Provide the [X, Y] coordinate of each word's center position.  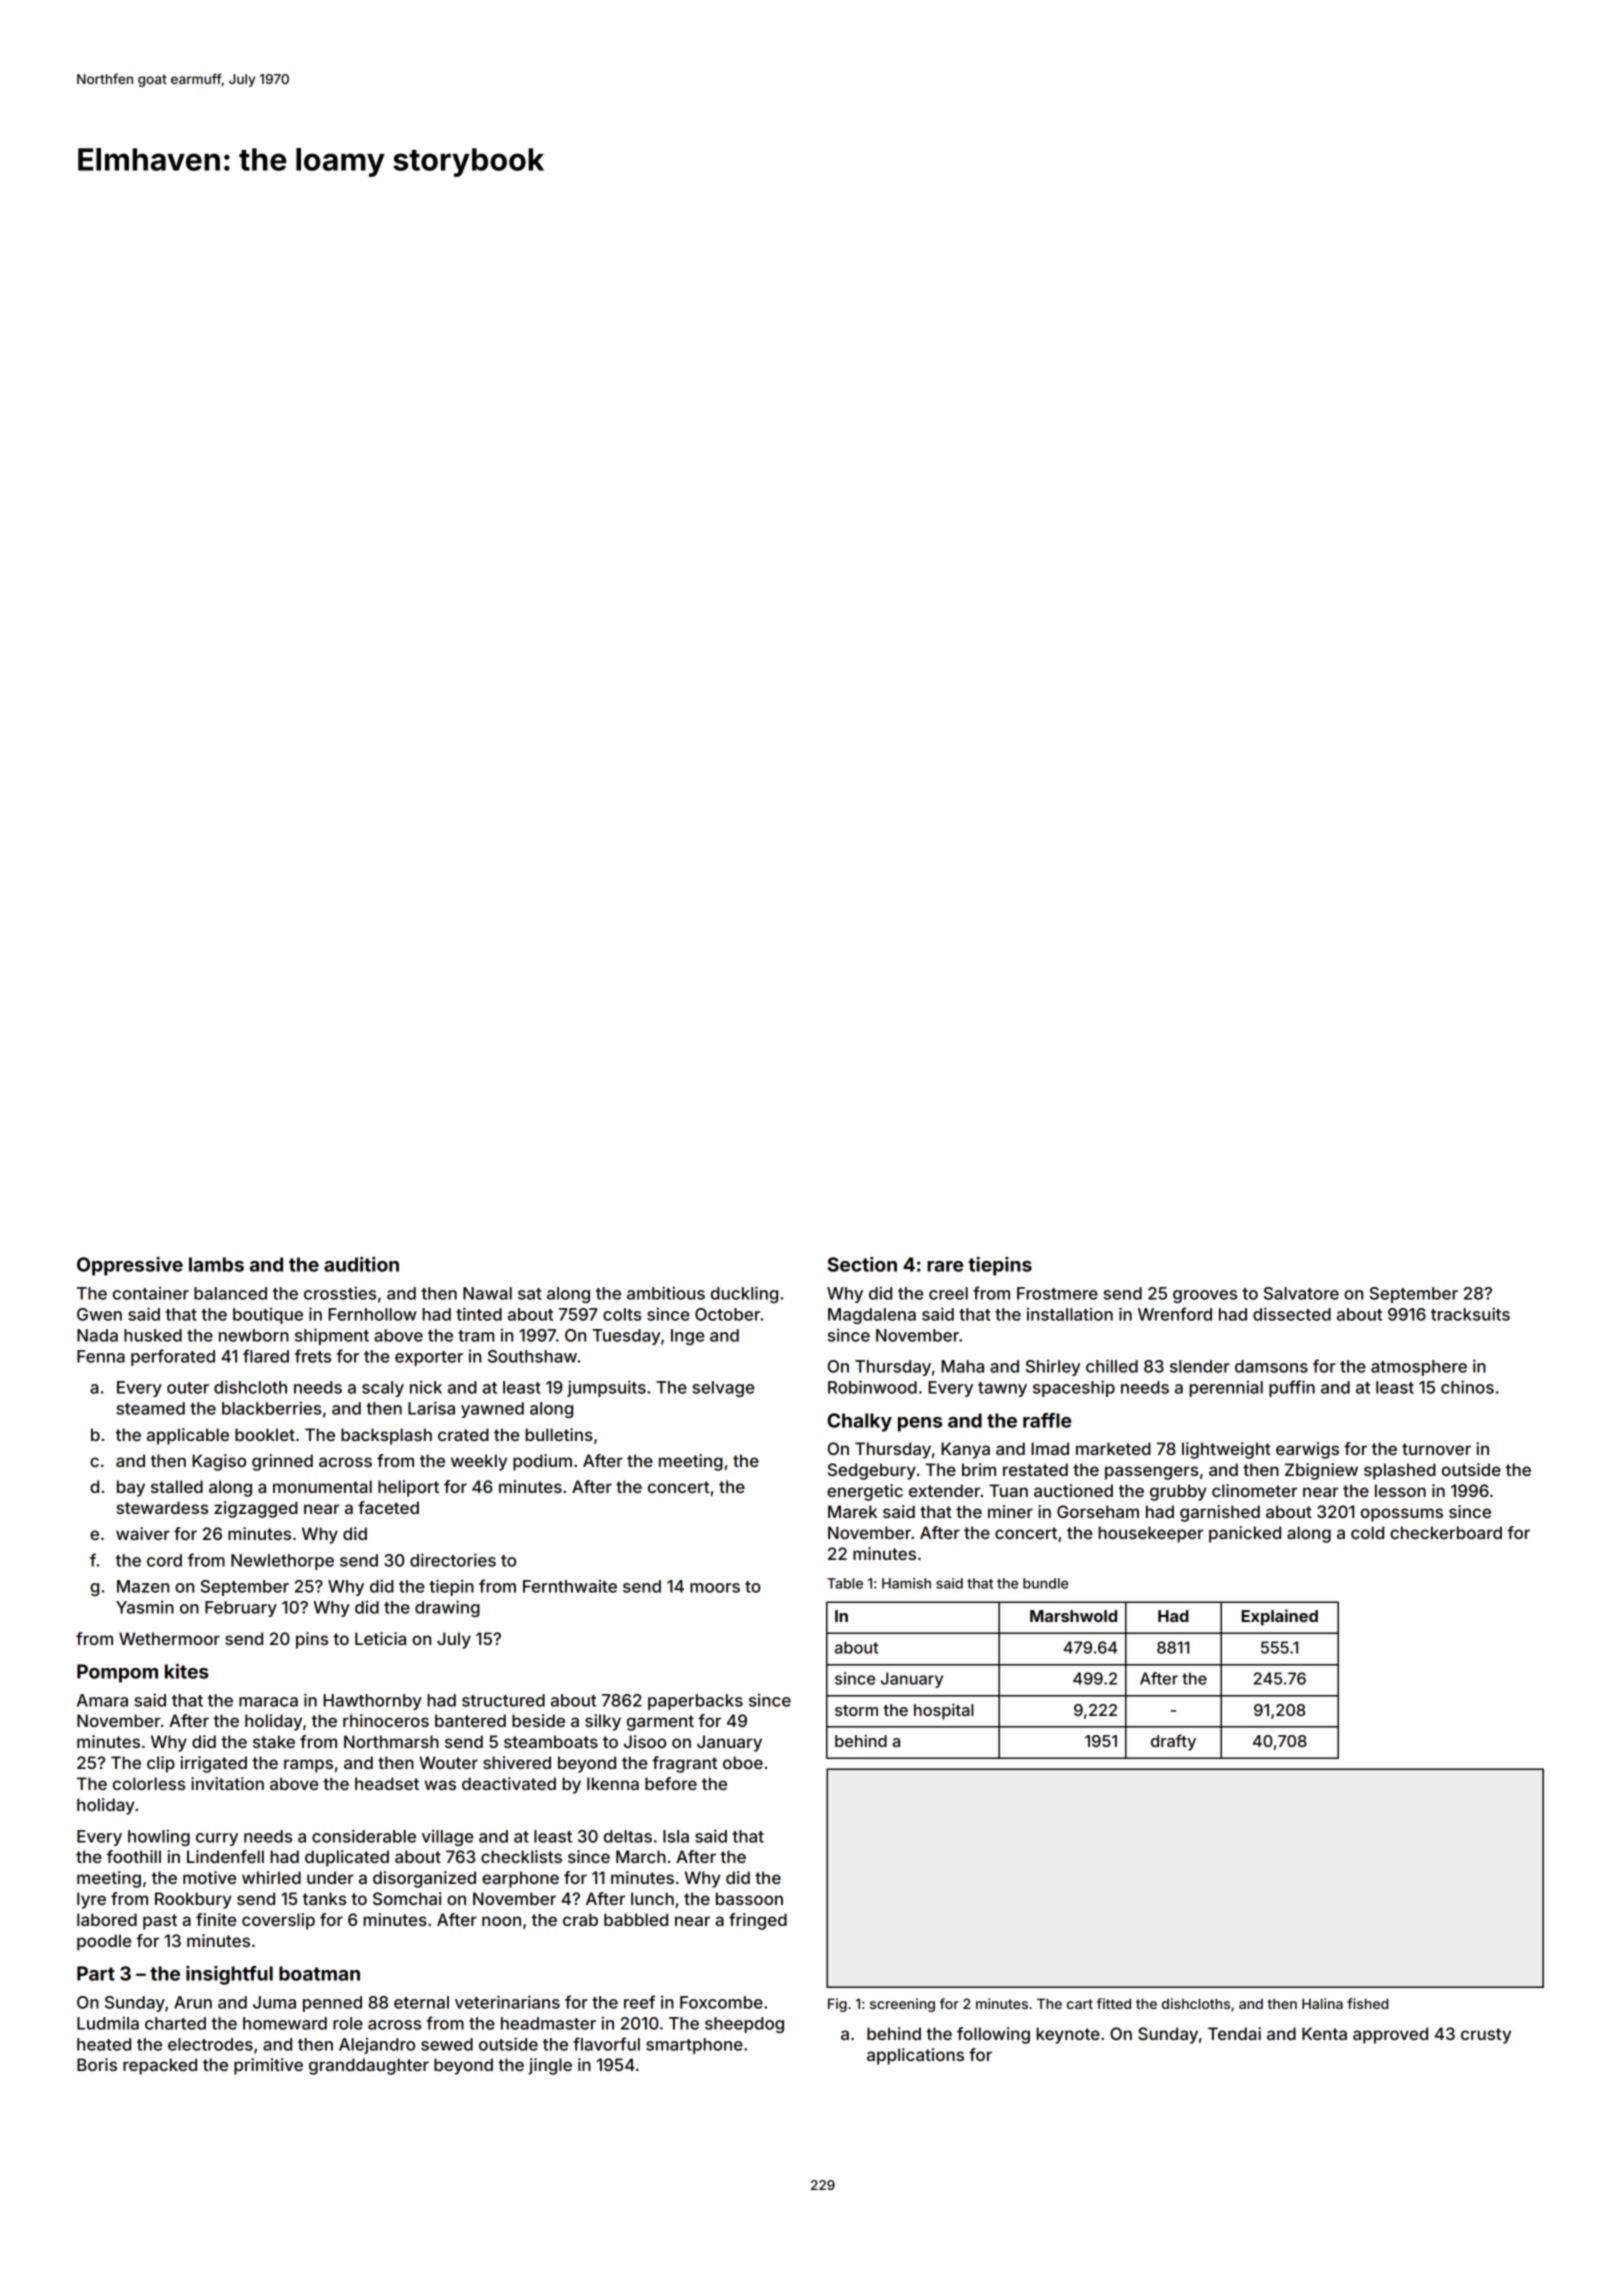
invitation [227, 1783]
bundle [1045, 1583]
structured [503, 1700]
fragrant [684, 1764]
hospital [944, 1711]
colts [622, 1314]
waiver [143, 1533]
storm [856, 1710]
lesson [1400, 1490]
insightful [229, 1975]
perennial [1226, 1388]
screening [902, 2005]
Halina [1322, 2003]
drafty [1173, 1742]
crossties [340, 1293]
